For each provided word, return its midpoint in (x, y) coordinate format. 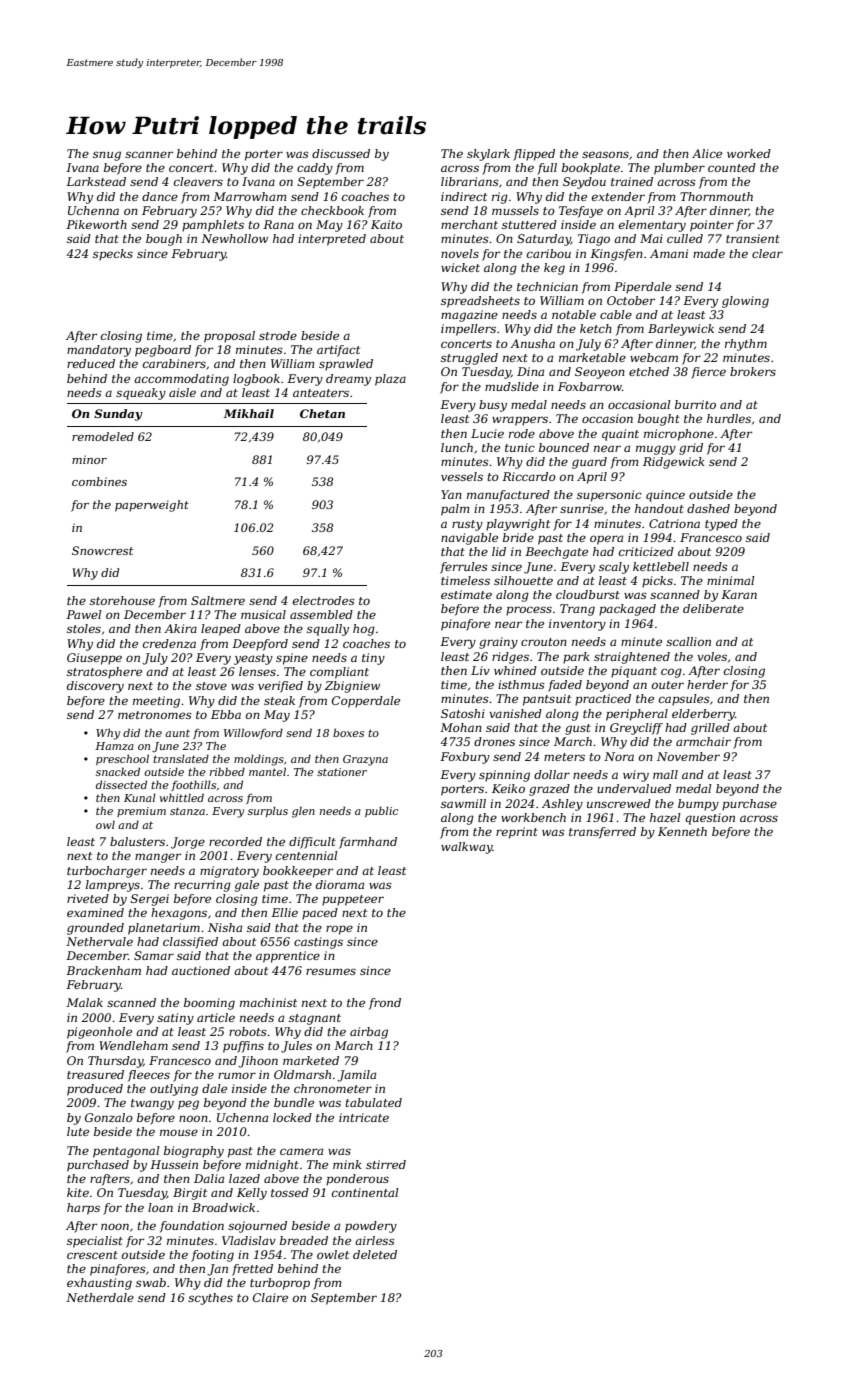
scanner (149, 154)
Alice (707, 153)
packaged (627, 610)
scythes (210, 1299)
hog (364, 630)
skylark (488, 155)
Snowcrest (102, 550)
